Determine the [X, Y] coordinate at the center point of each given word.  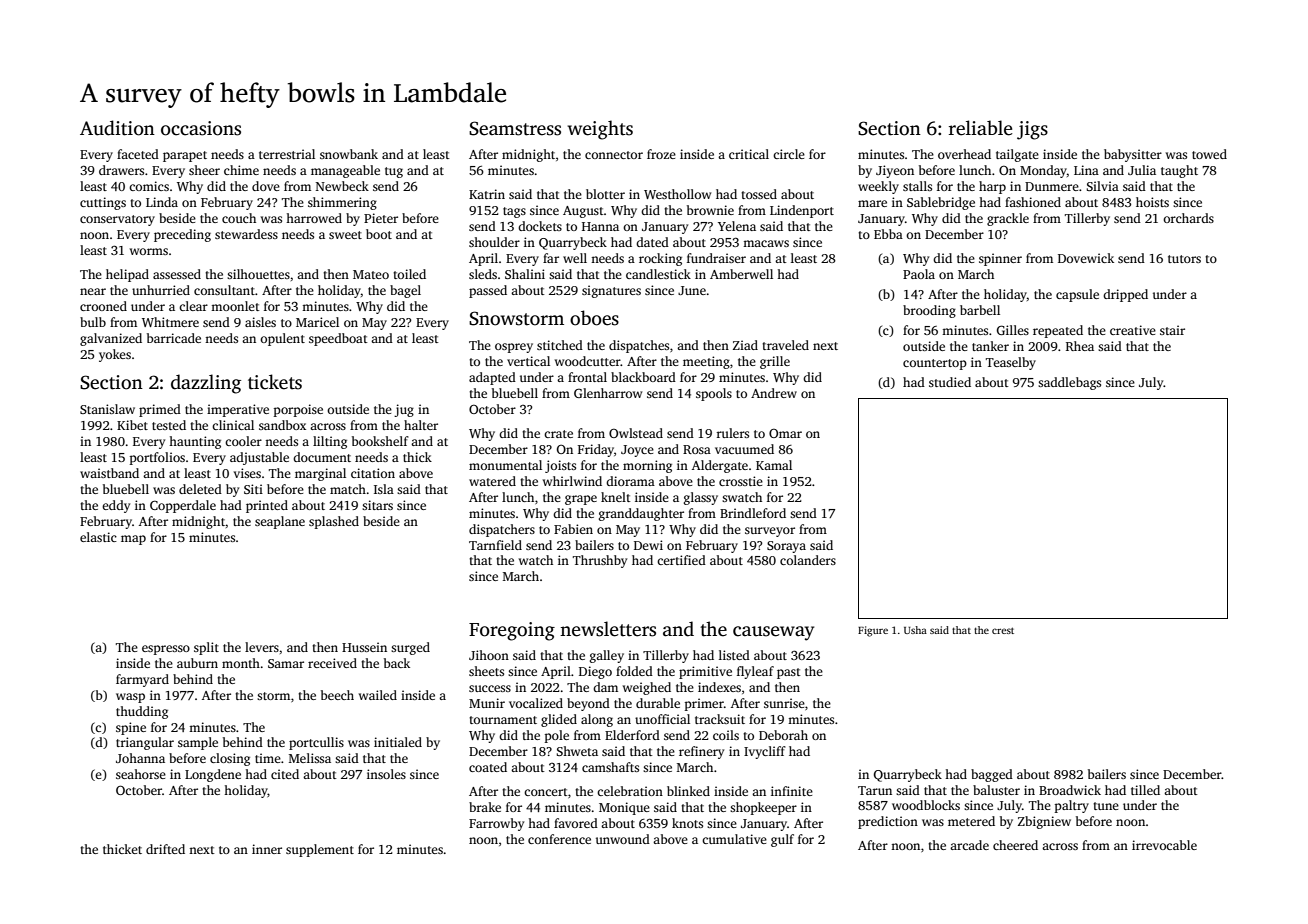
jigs [1032, 130]
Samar [286, 663]
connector [614, 155]
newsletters [608, 629]
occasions [201, 128]
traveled [785, 345]
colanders [808, 560]
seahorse [141, 774]
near [93, 291]
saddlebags [1069, 383]
